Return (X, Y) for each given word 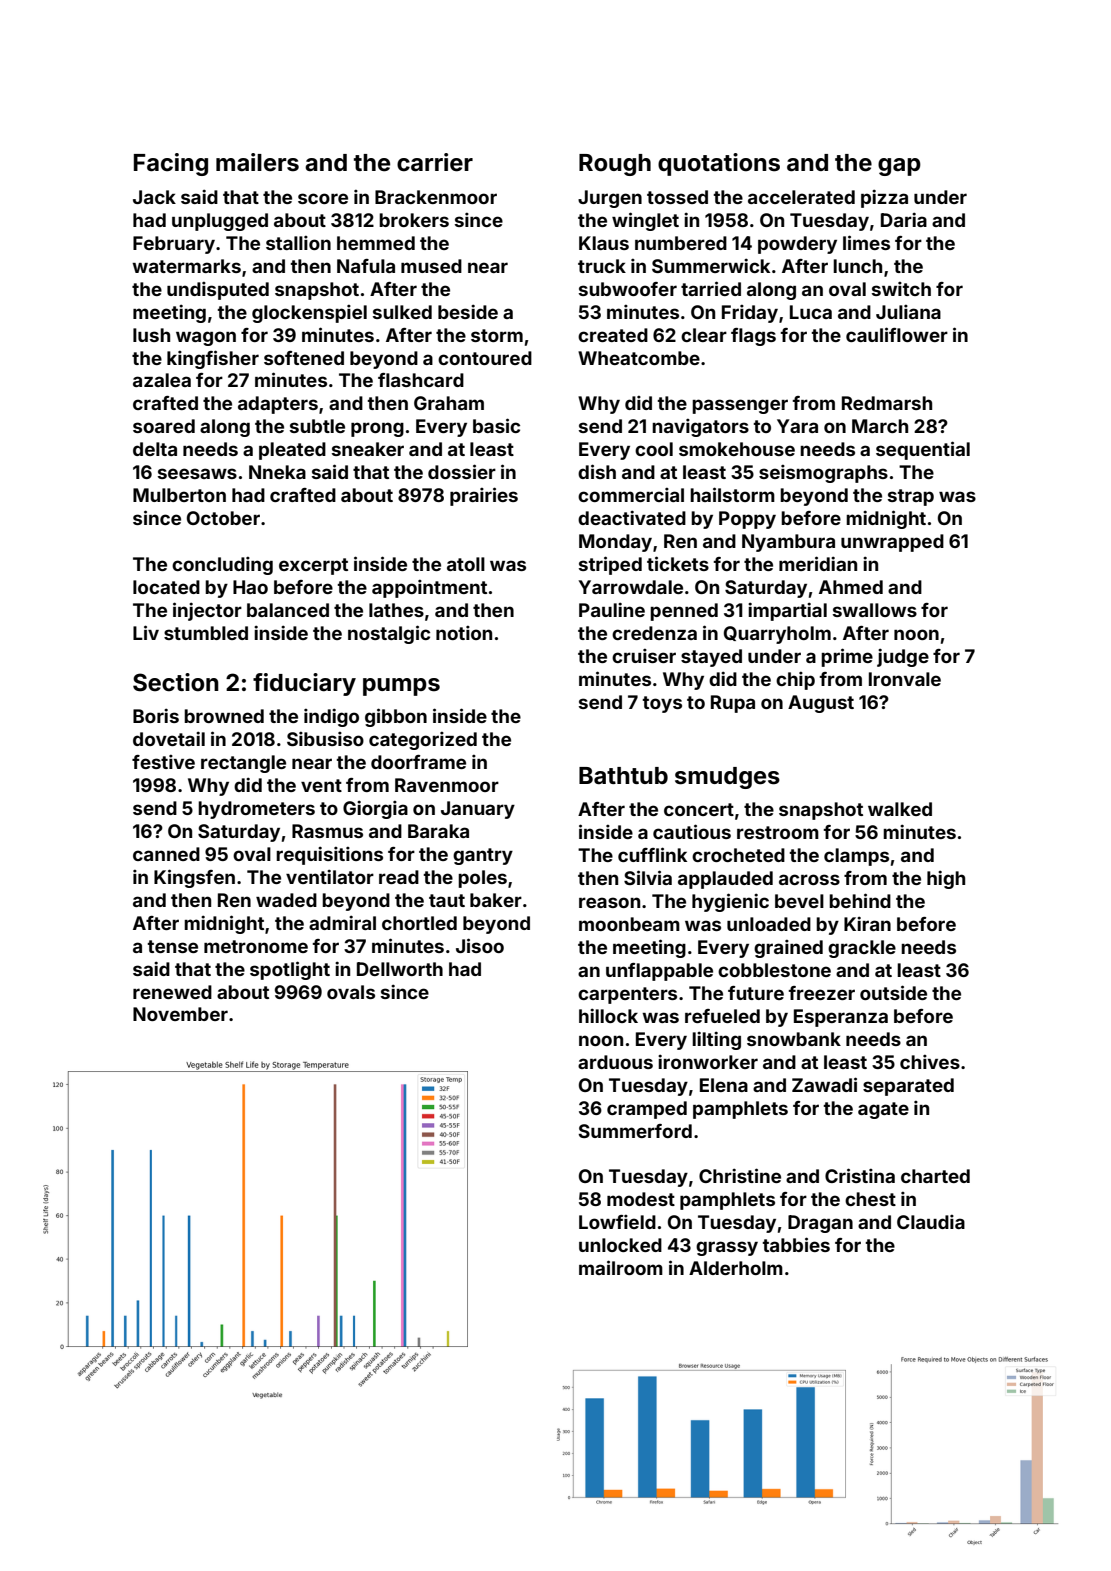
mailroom (621, 1267)
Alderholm (736, 1268)
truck (602, 266)
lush (151, 335)
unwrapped (892, 543)
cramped (647, 1110)
